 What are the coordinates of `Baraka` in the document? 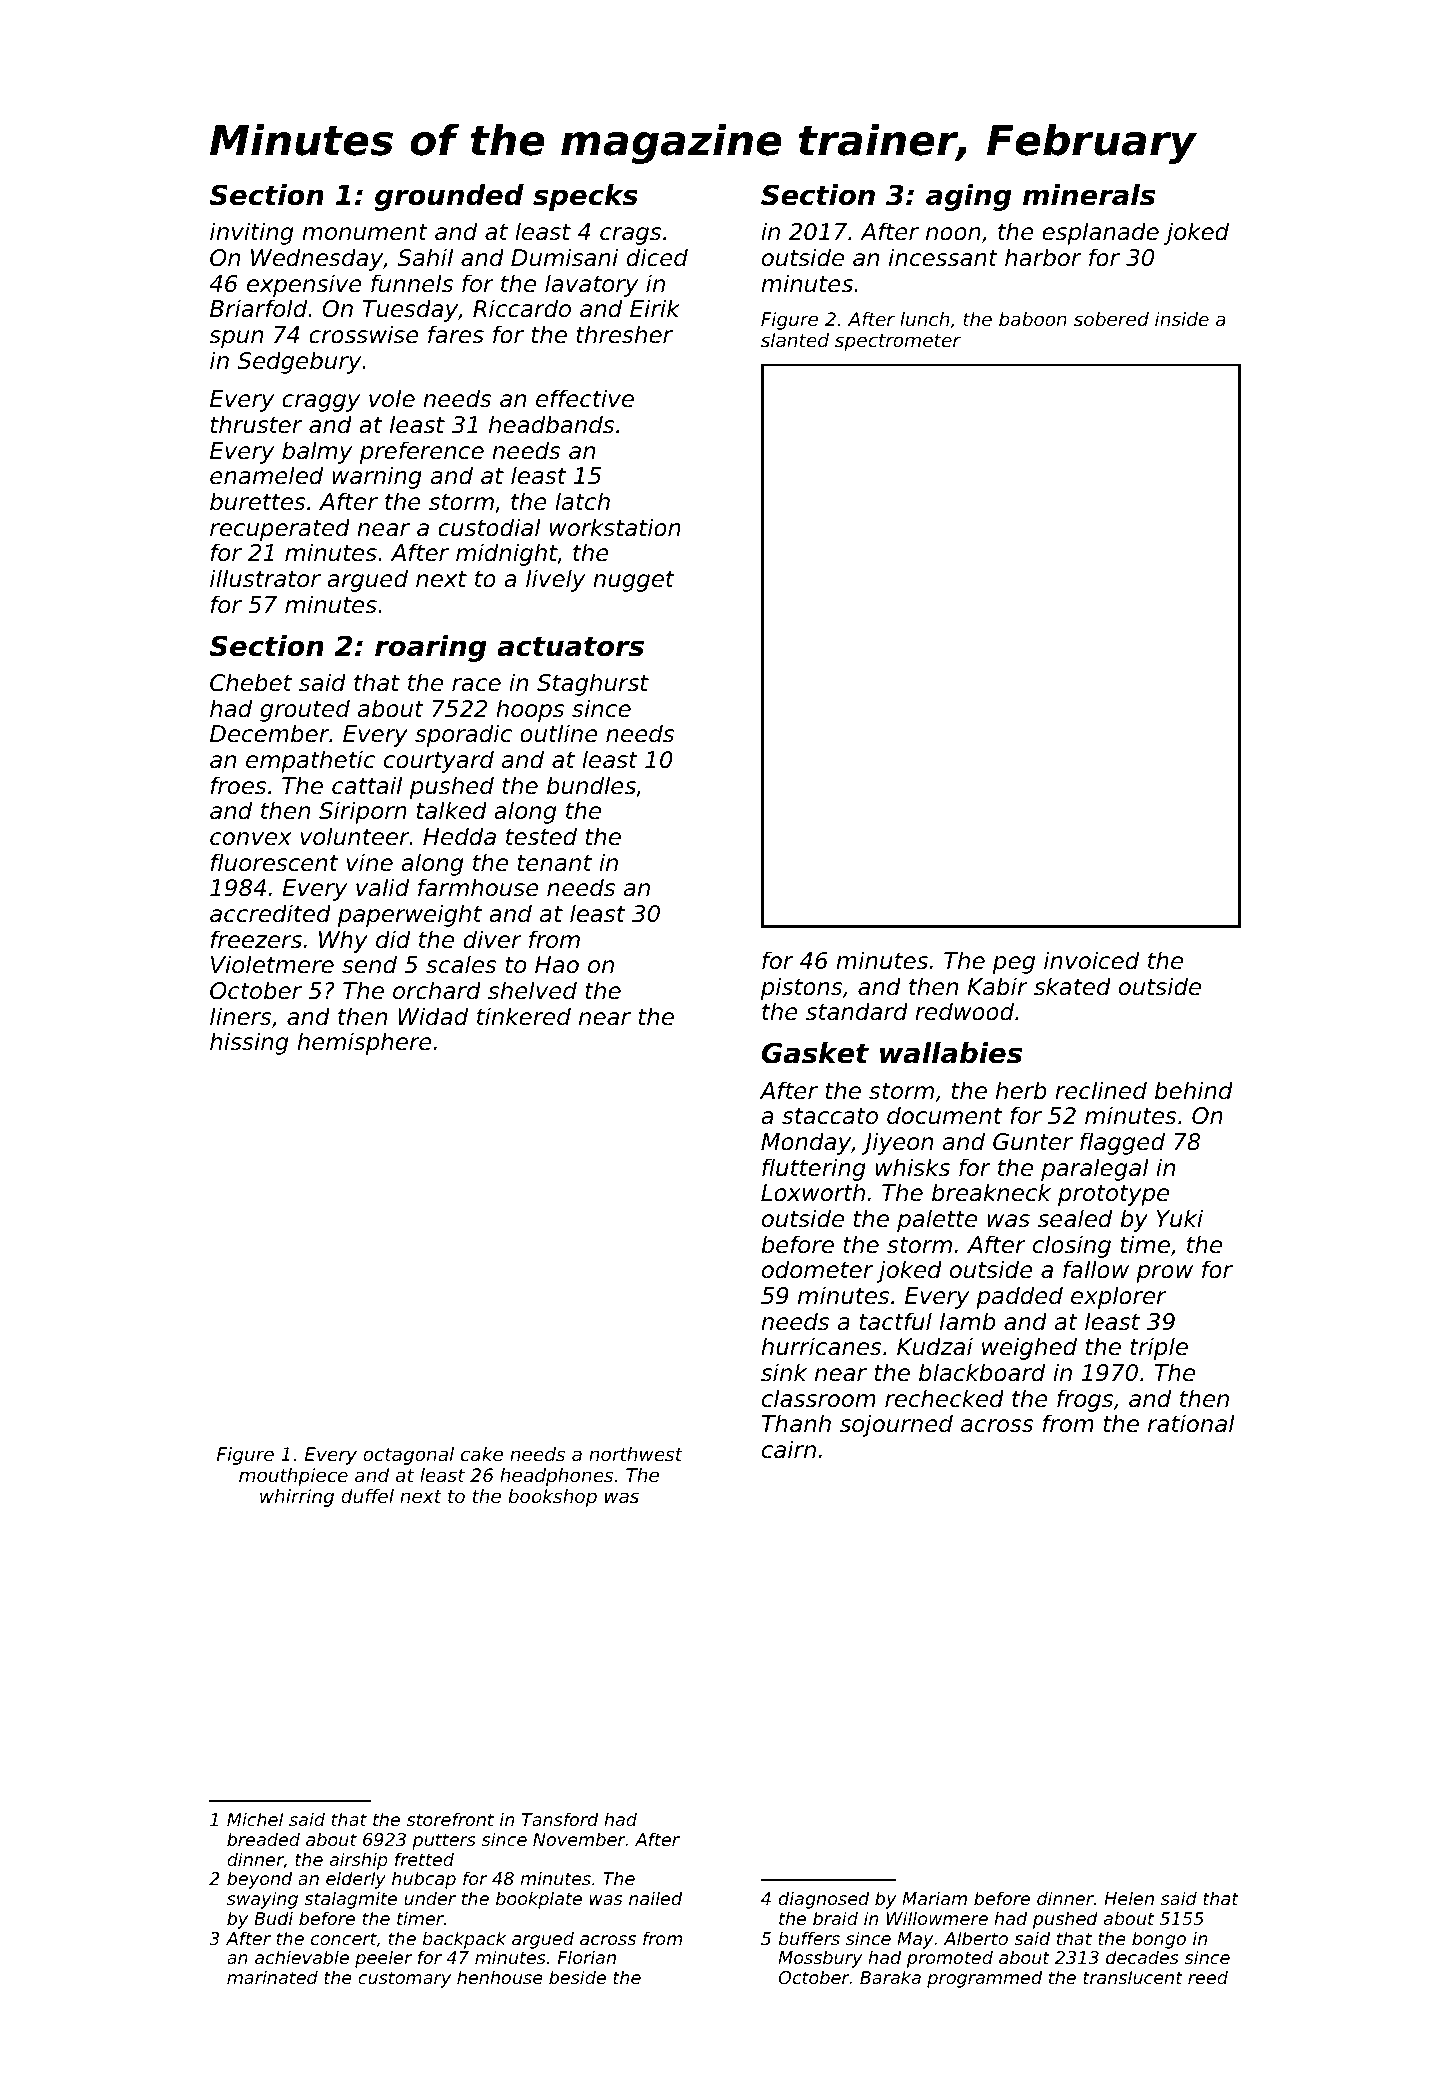 It's located at (890, 1977).
